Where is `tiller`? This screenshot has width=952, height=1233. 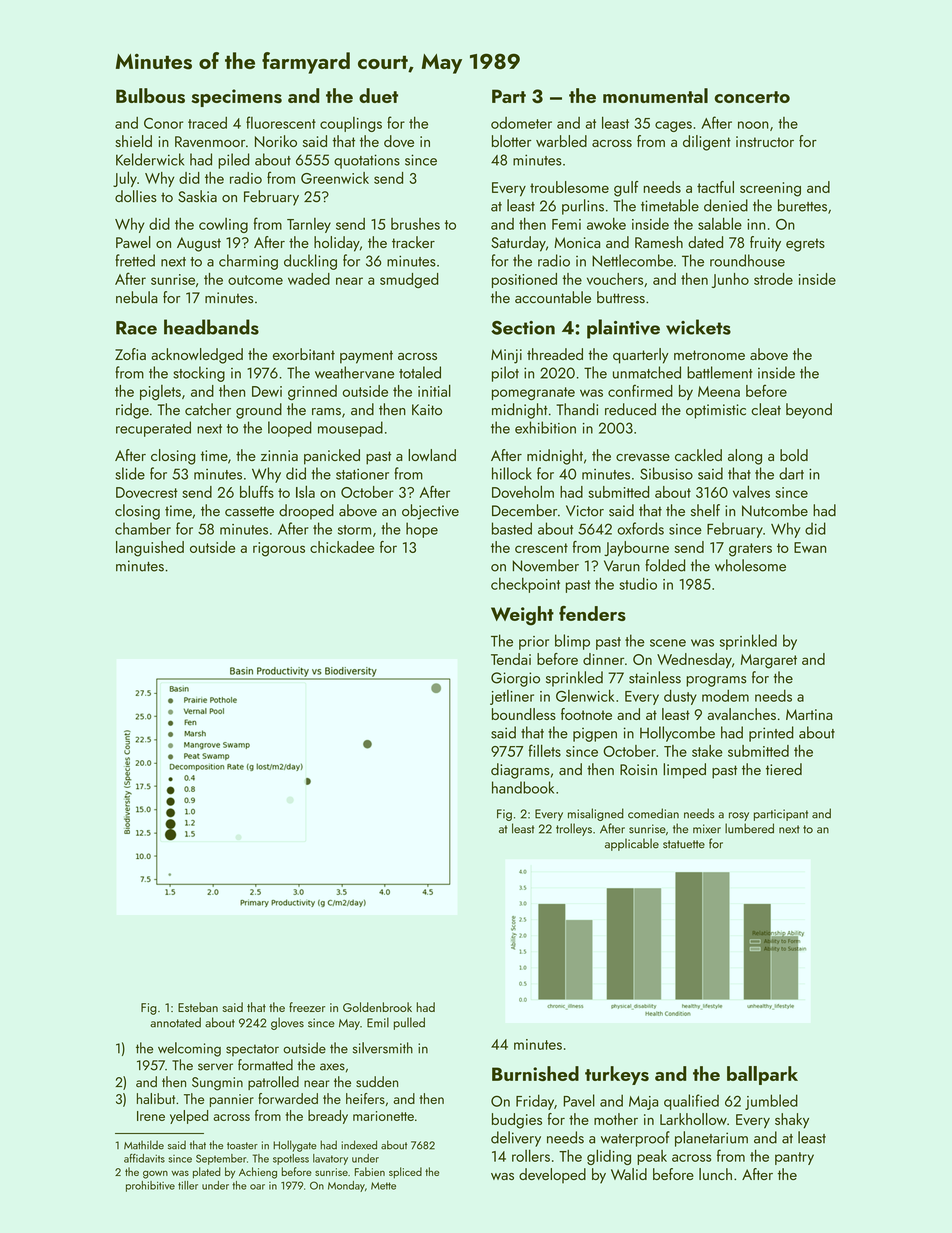
tiller is located at coordinates (188, 1185).
